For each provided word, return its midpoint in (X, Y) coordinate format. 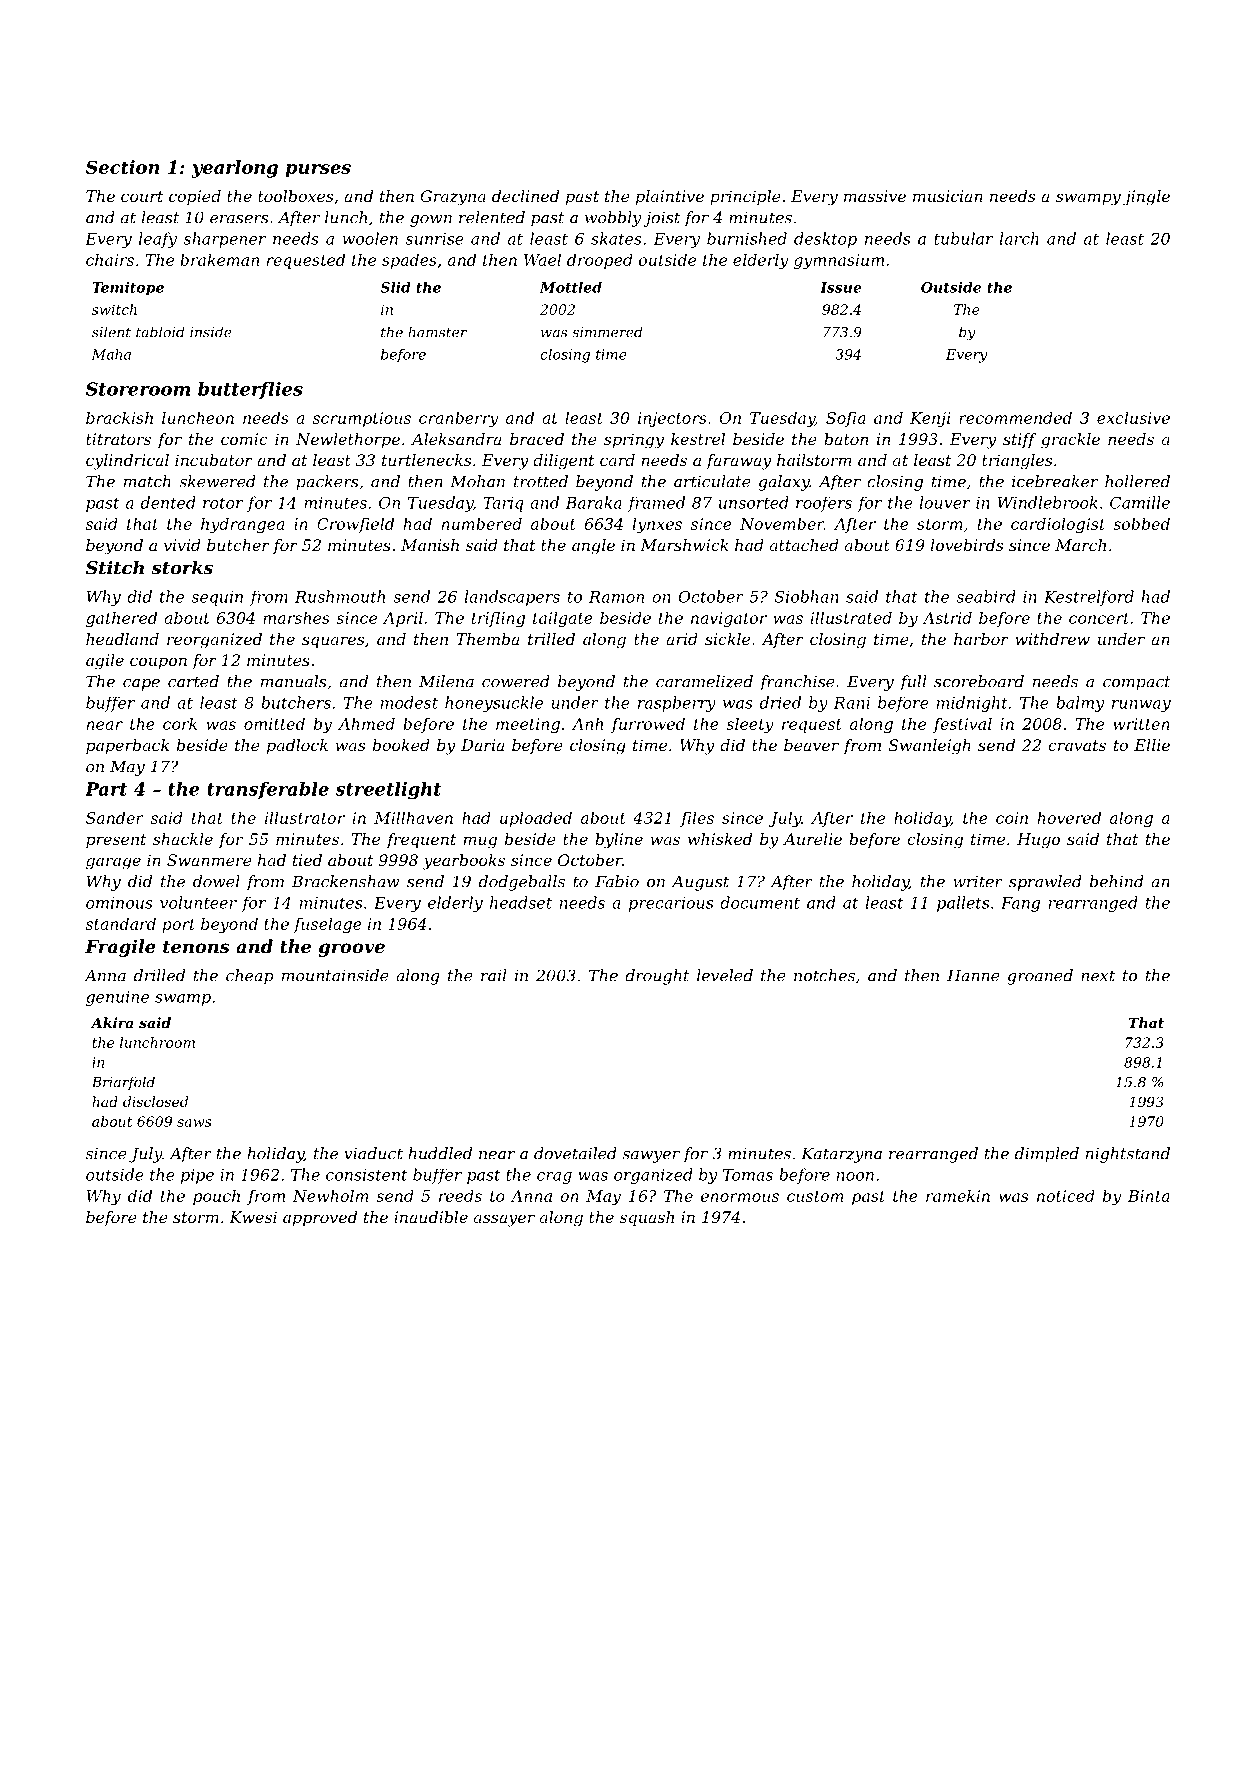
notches (824, 975)
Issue (840, 287)
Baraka (594, 502)
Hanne (973, 975)
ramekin (958, 1195)
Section (122, 167)
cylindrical (127, 462)
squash (647, 1219)
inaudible (431, 1217)
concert (1099, 618)
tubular (963, 238)
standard (121, 923)
